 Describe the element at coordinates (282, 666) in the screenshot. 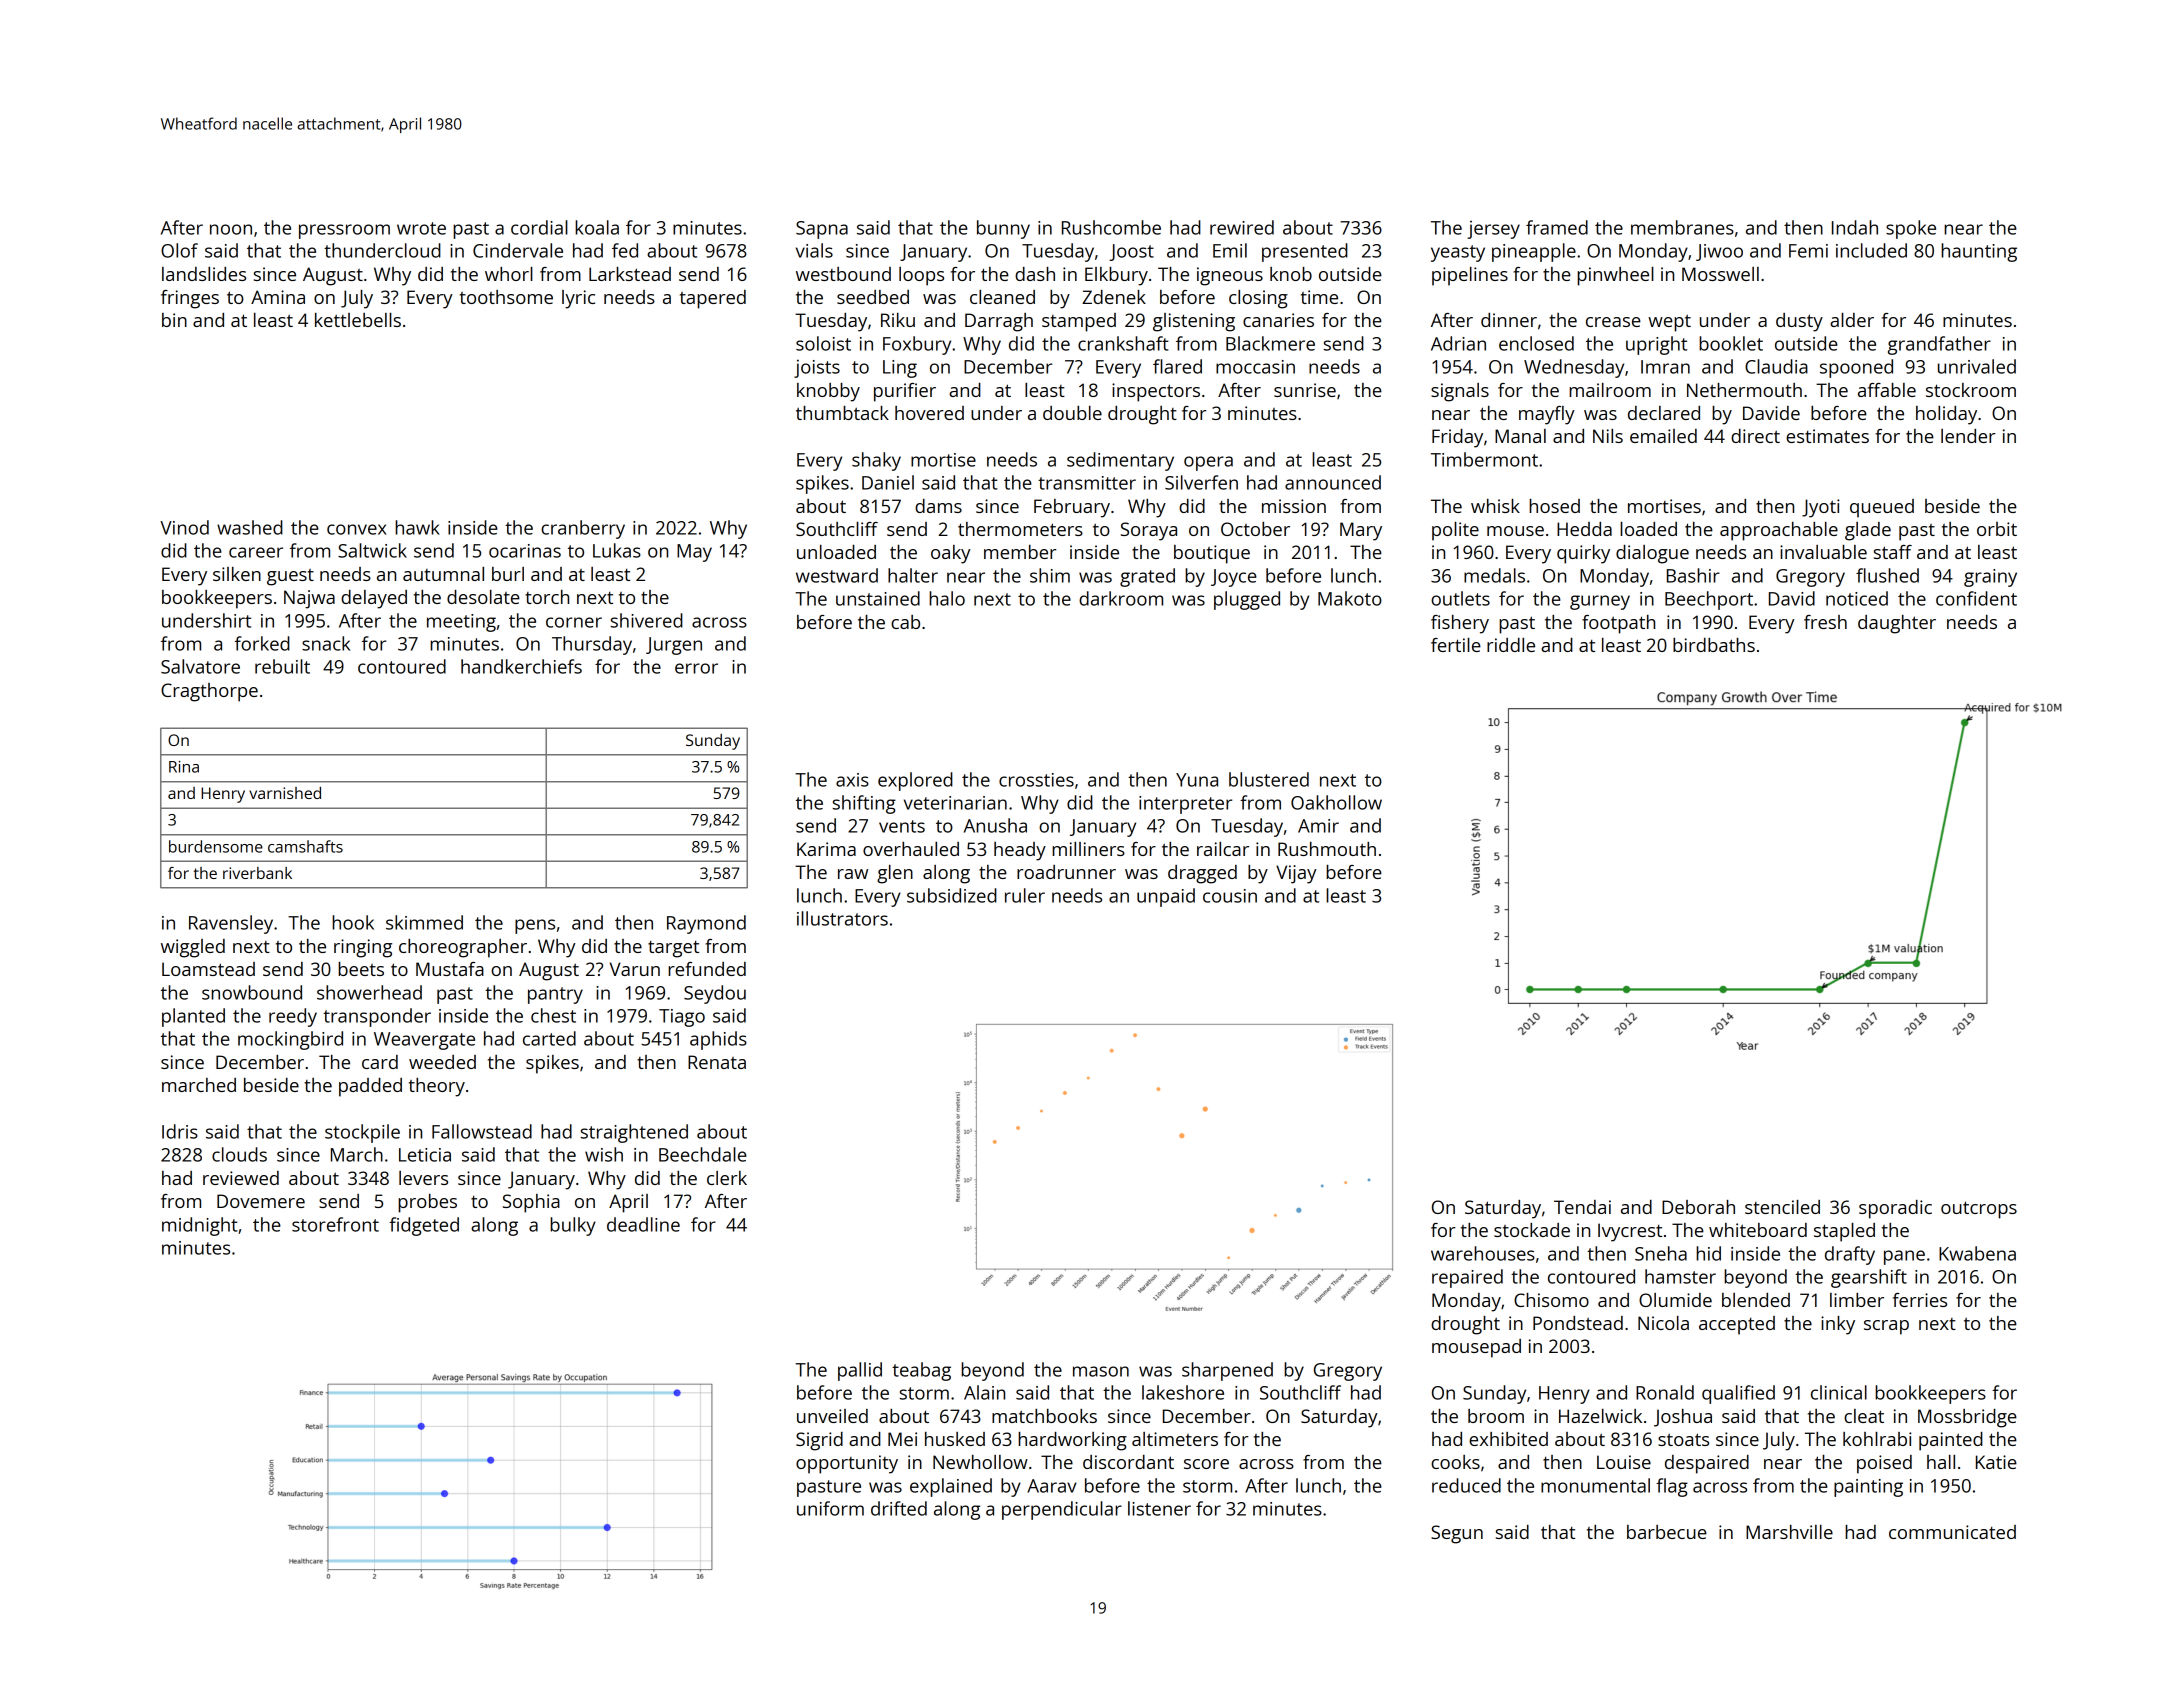

I see `rebuilt` at that location.
